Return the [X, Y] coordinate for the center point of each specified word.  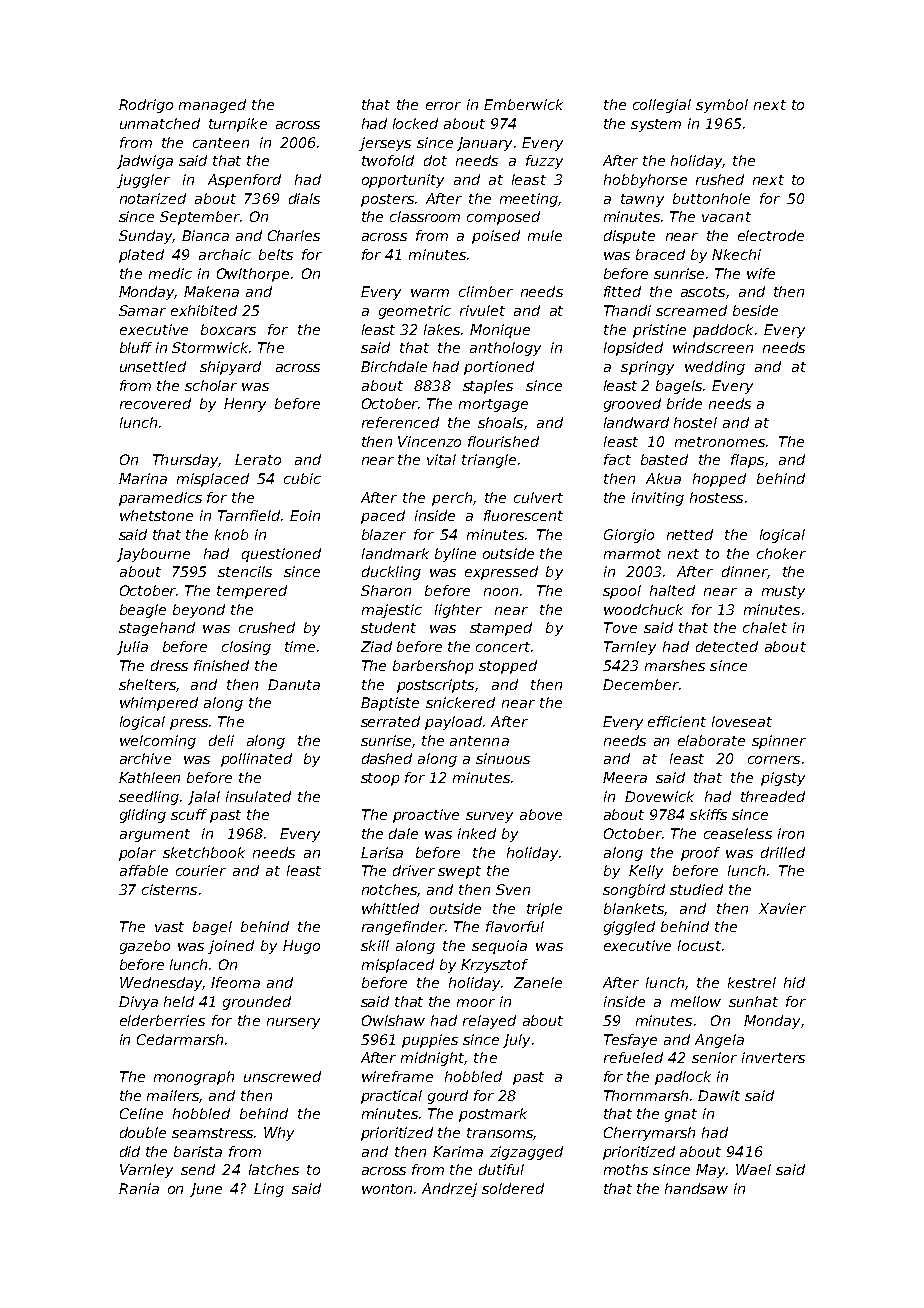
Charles [294, 235]
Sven [513, 889]
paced [383, 517]
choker [781, 553]
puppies [430, 1041]
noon [501, 592]
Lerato [258, 459]
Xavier [782, 908]
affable [144, 870]
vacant [726, 217]
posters [387, 200]
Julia [132, 648]
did [130, 1151]
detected [727, 646]
